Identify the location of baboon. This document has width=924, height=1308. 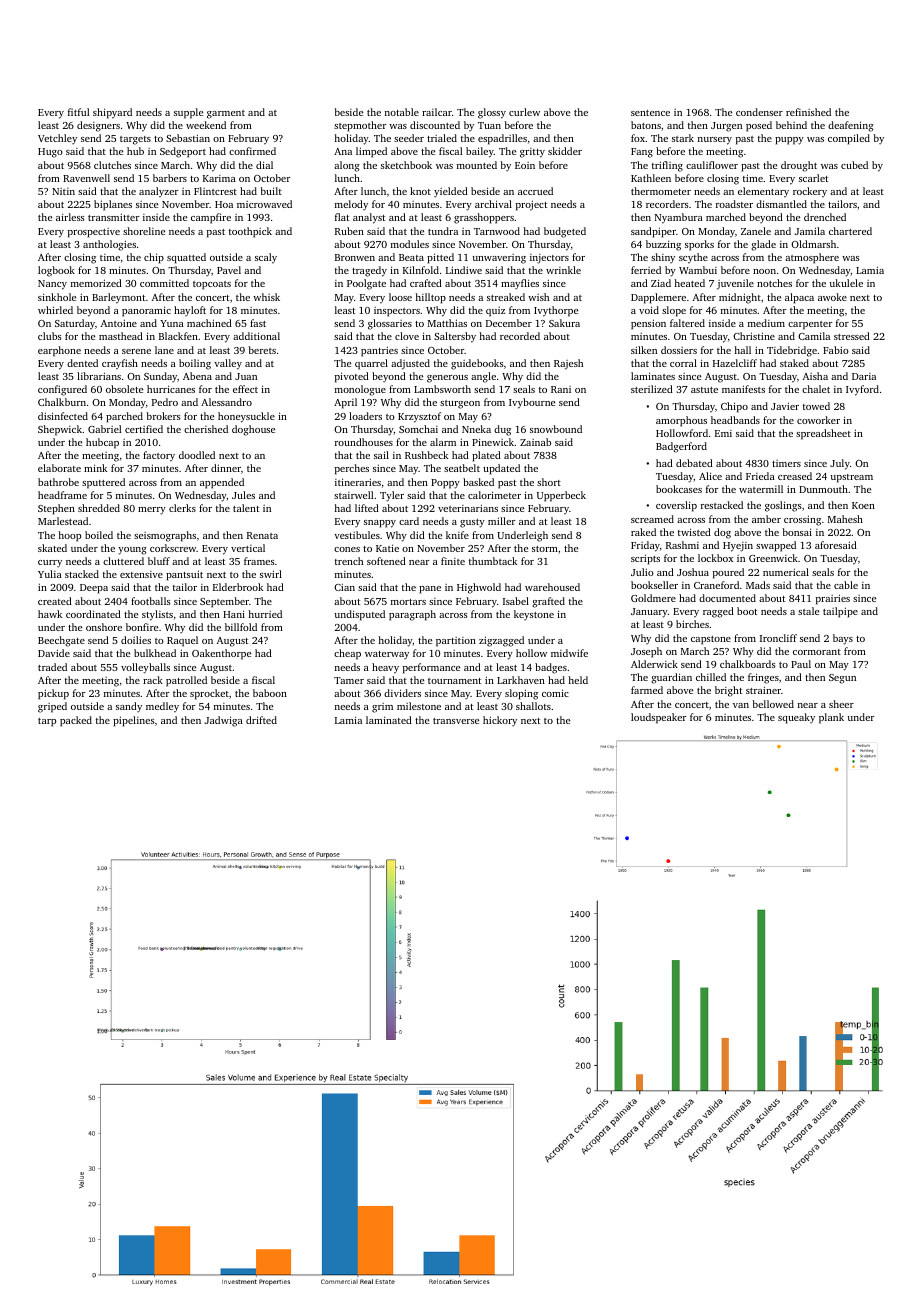
(270, 693).
